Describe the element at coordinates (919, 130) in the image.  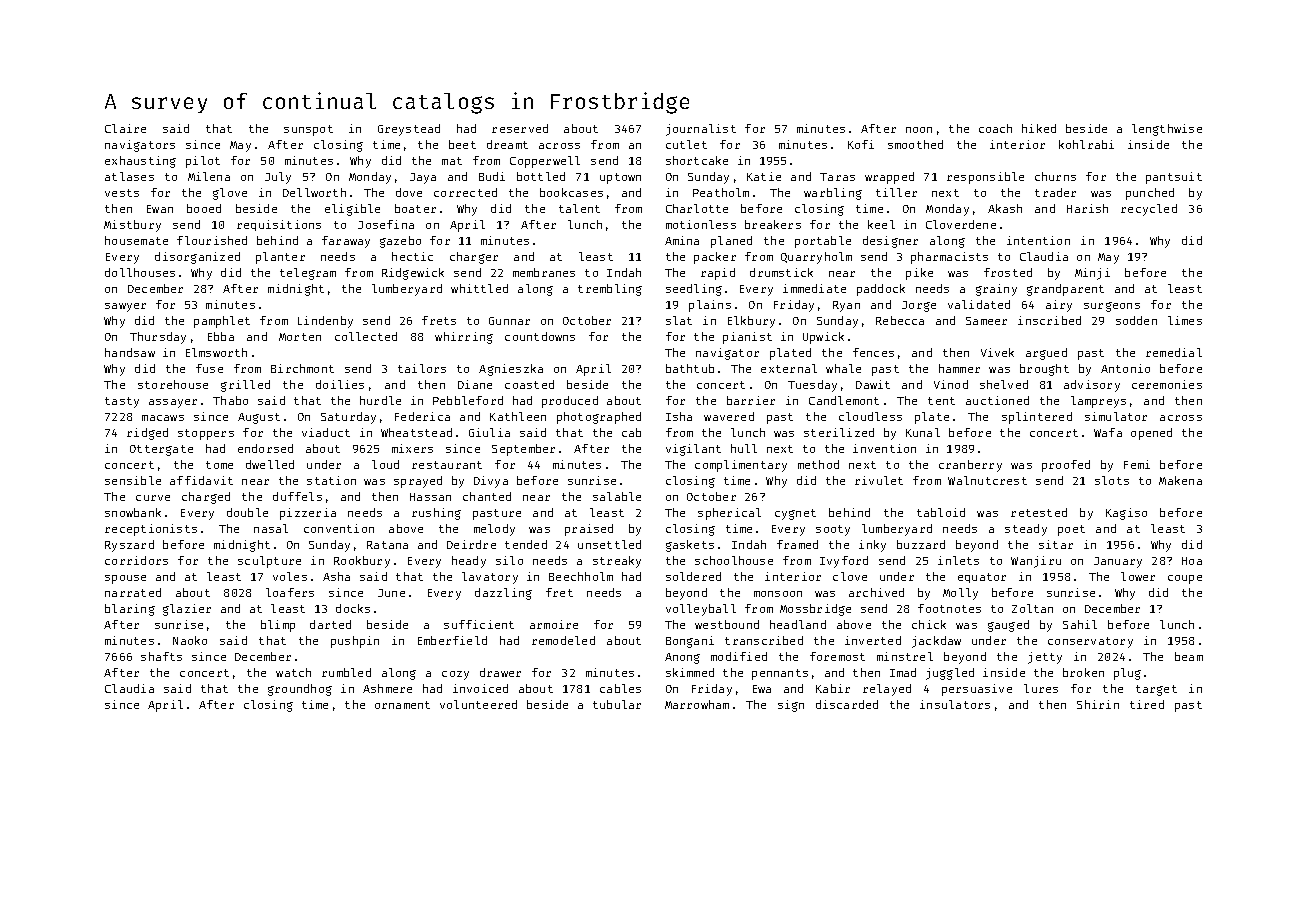
I see `noon` at that location.
